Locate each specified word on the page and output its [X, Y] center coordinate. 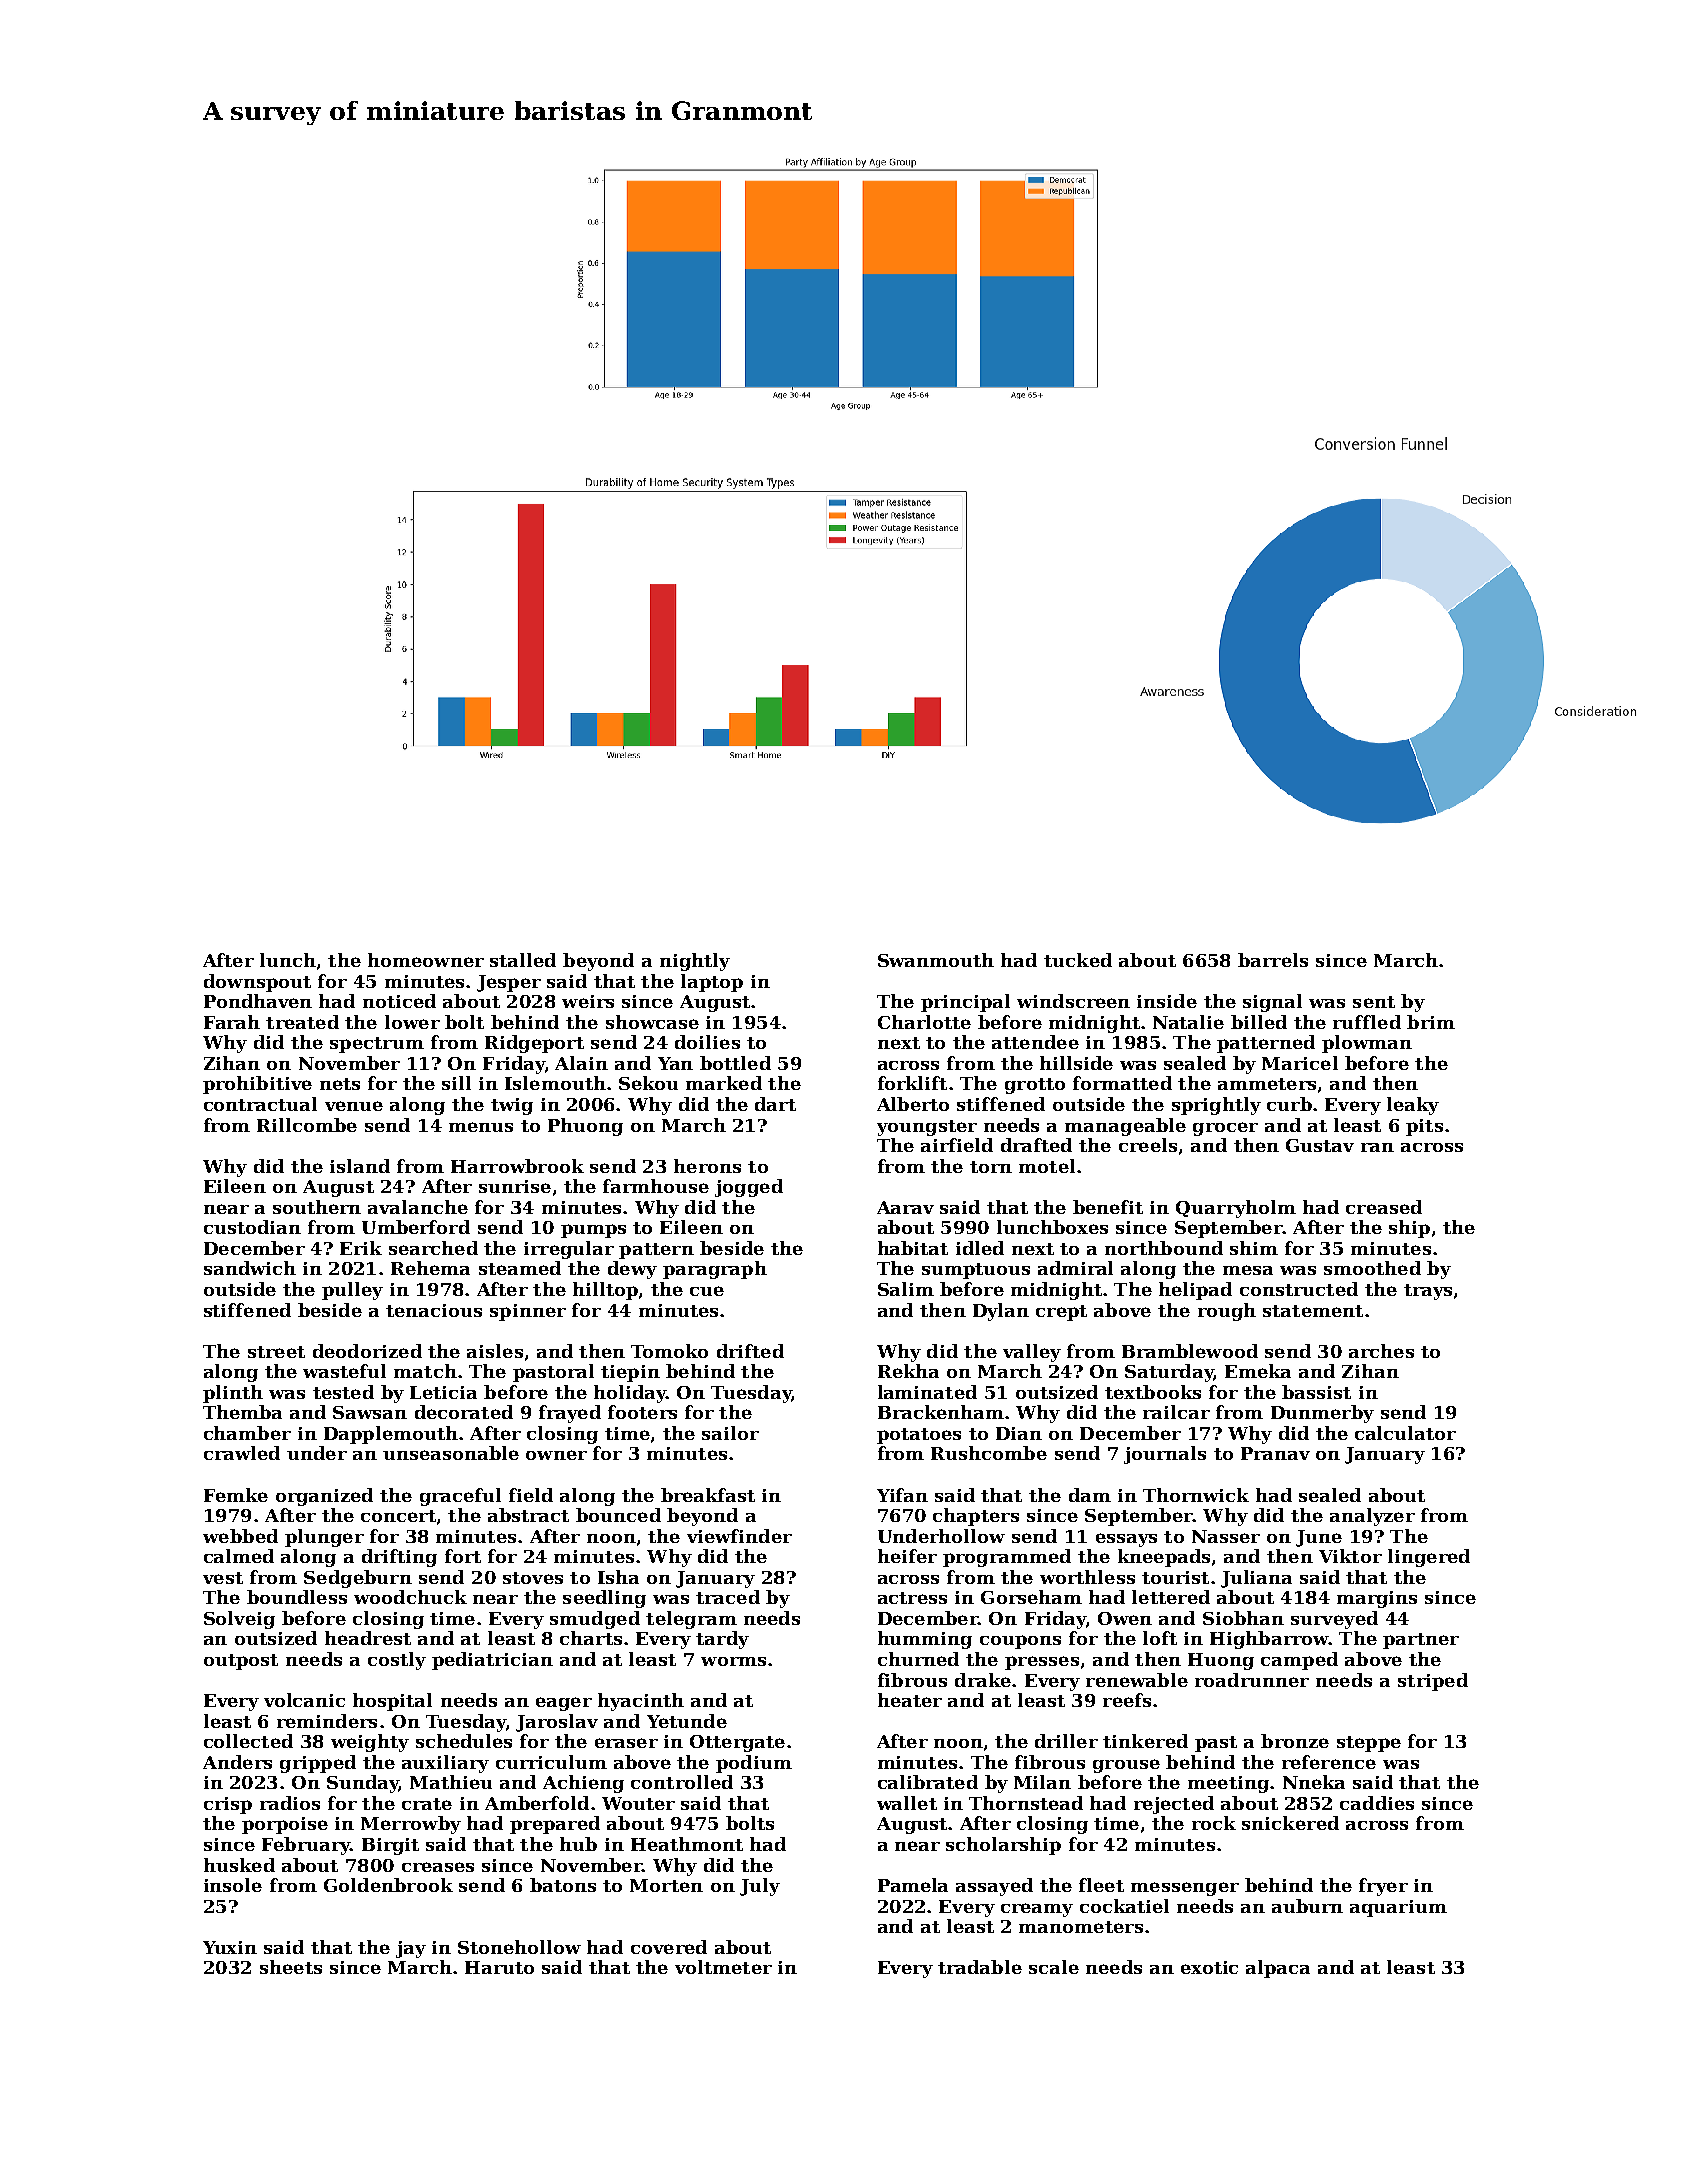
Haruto [499, 1967]
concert [398, 1516]
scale [1054, 1967]
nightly [695, 962]
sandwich [250, 1268]
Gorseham [1031, 1597]
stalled [523, 960]
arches [1381, 1351]
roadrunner [1252, 1680]
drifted [750, 1351]
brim [1431, 1022]
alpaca [1278, 1969]
